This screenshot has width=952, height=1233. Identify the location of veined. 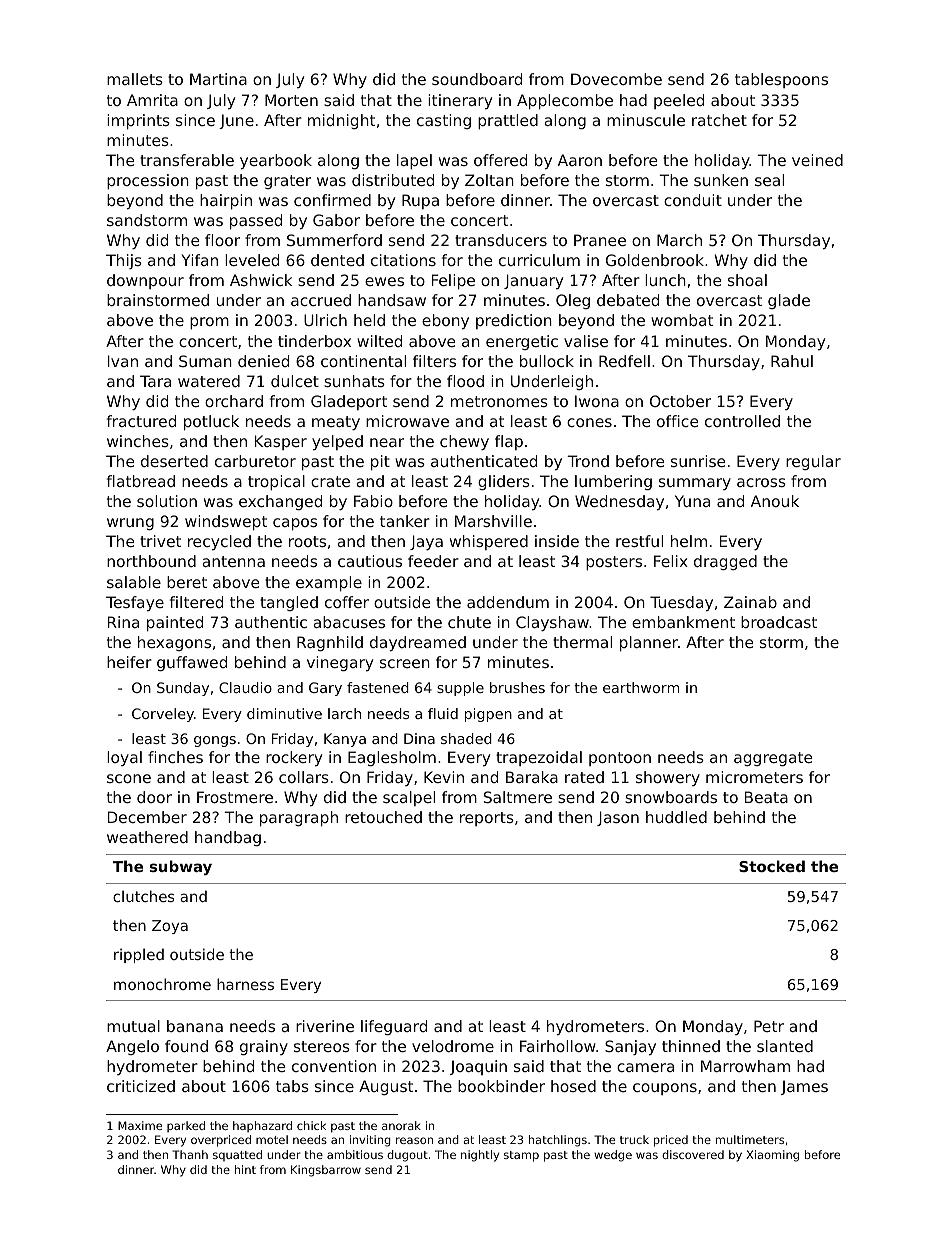
(817, 160).
